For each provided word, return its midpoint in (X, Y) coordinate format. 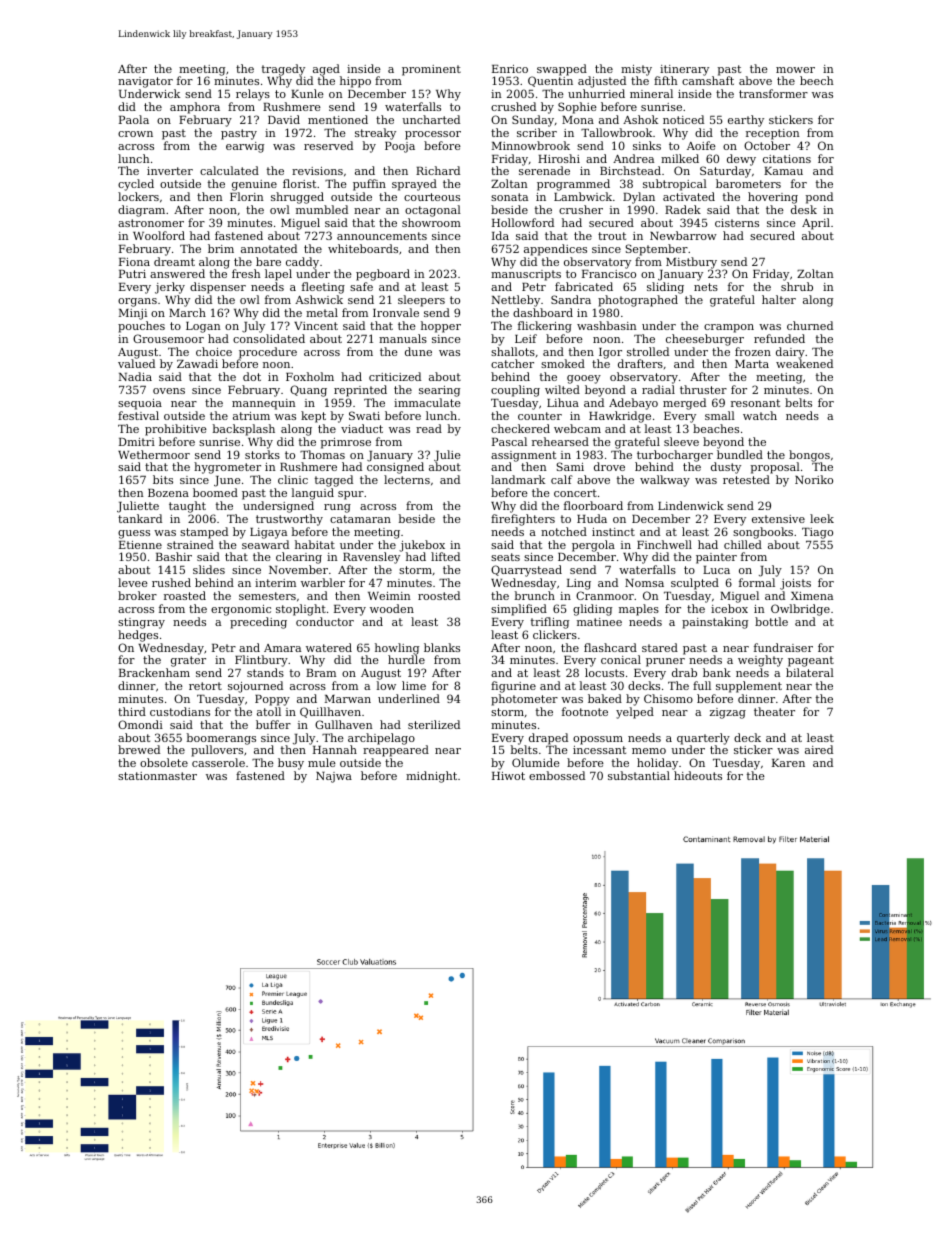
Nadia (135, 376)
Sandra (571, 299)
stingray (141, 623)
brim (221, 248)
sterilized (434, 724)
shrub (797, 286)
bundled (740, 454)
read (429, 428)
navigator (145, 82)
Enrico (510, 69)
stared (660, 647)
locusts (604, 672)
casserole (218, 762)
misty (636, 70)
